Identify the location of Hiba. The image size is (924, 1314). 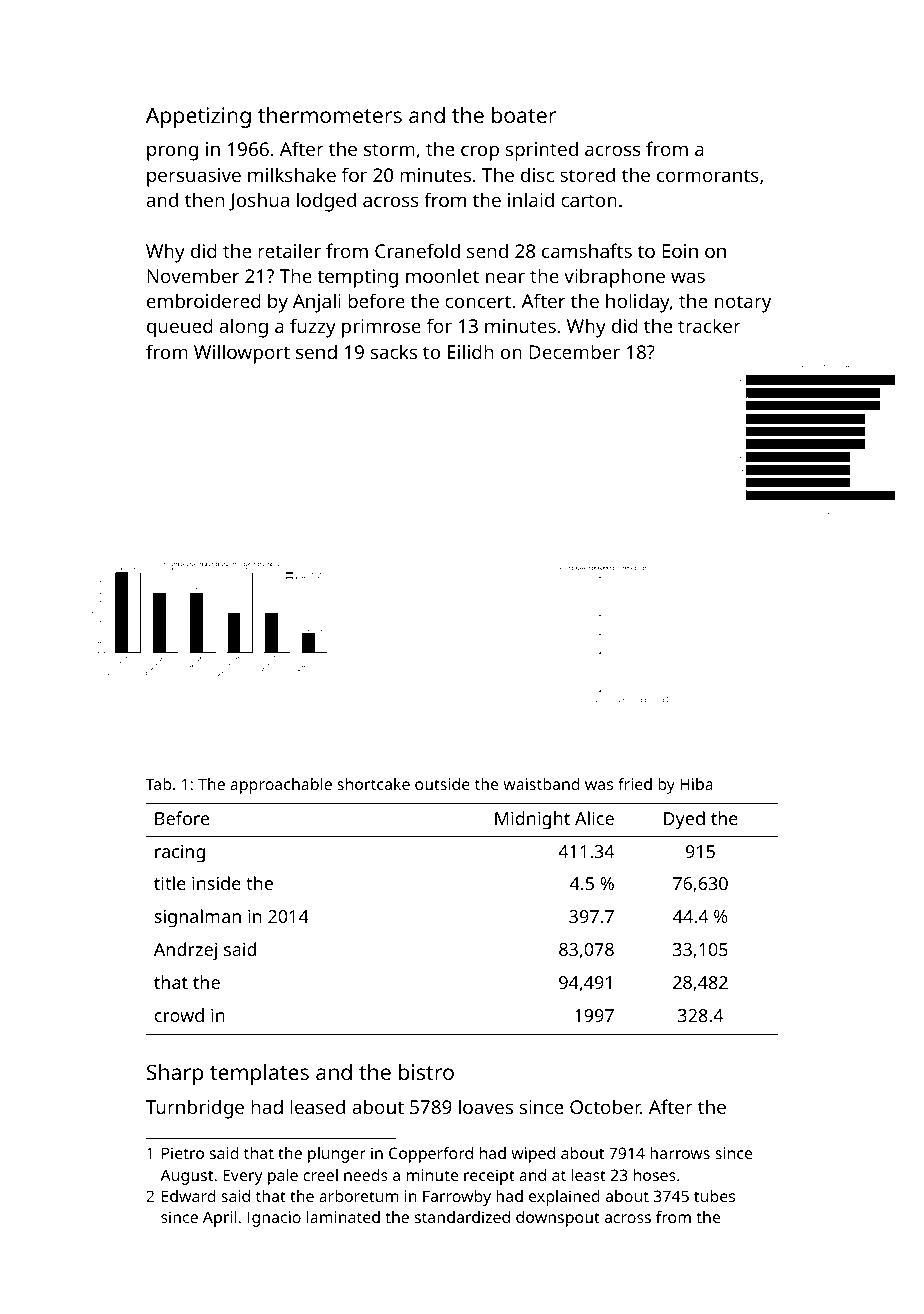
(696, 784).
